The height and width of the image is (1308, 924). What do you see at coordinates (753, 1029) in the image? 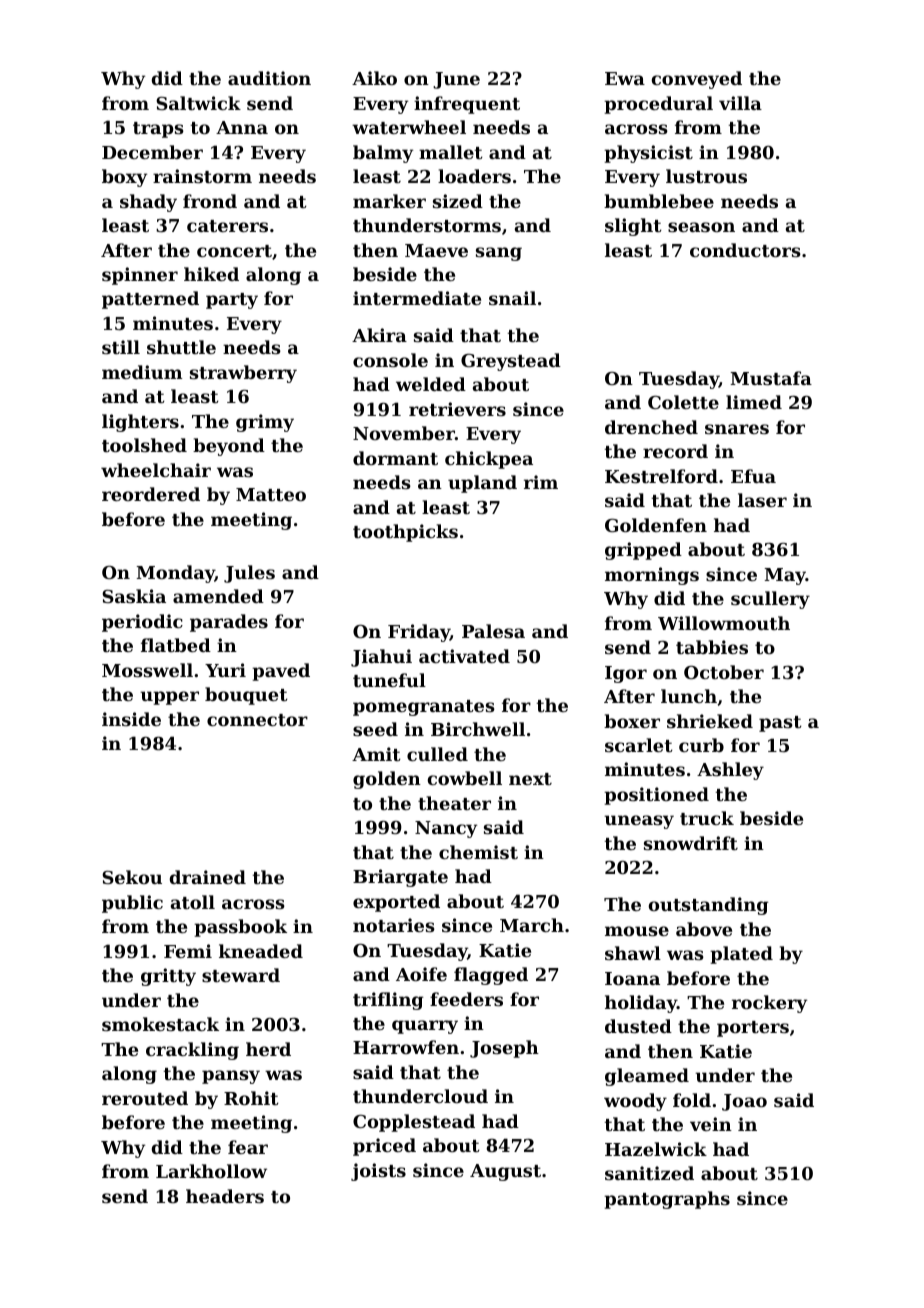
I see `porters` at bounding box center [753, 1029].
